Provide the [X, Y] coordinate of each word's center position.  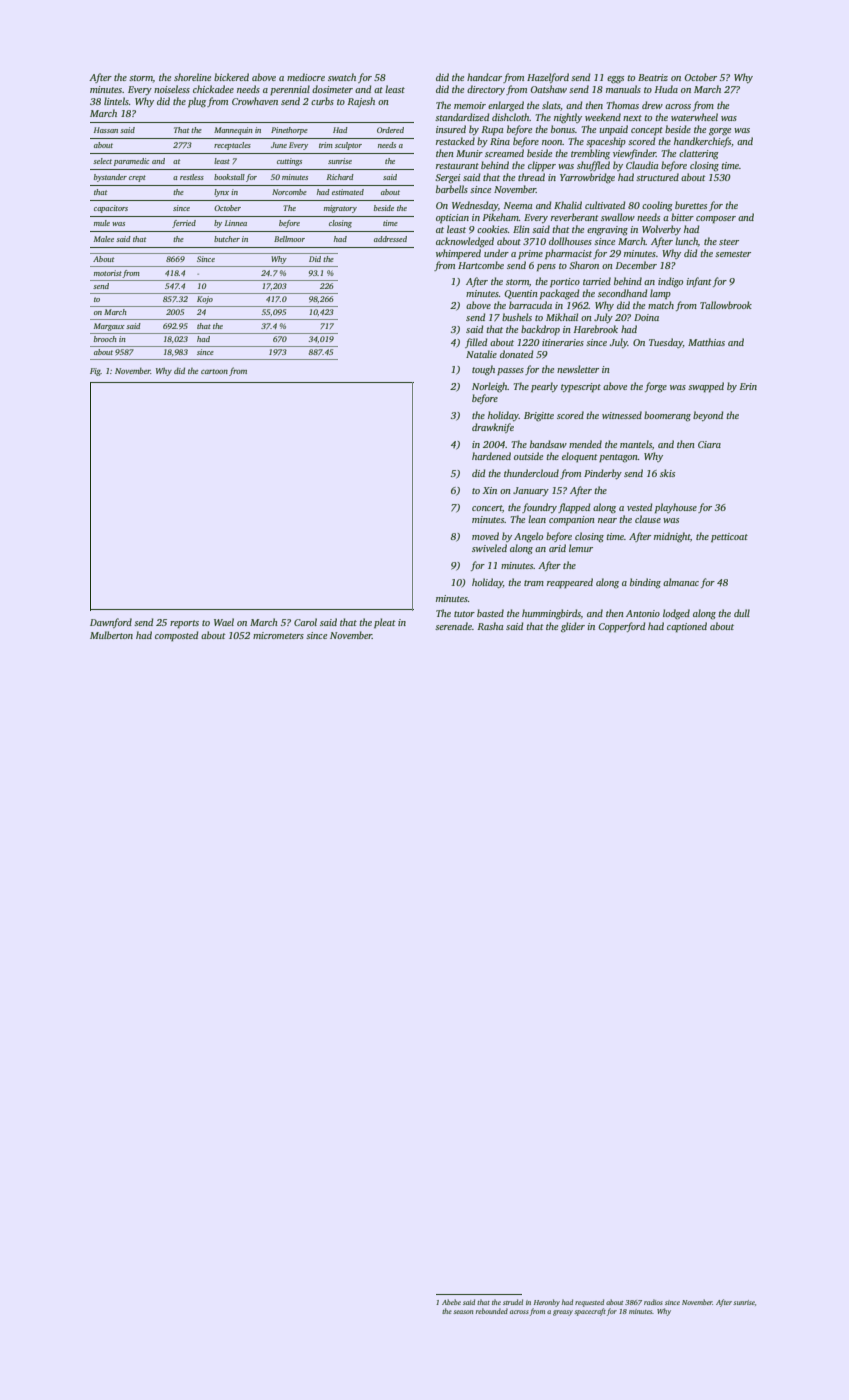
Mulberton [111, 635]
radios [653, 1302]
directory [486, 90]
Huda [666, 89]
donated [517, 354]
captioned [687, 627]
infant [699, 282]
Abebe [451, 1302]
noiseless [172, 89]
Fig [95, 372]
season [463, 1312]
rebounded [492, 1311]
